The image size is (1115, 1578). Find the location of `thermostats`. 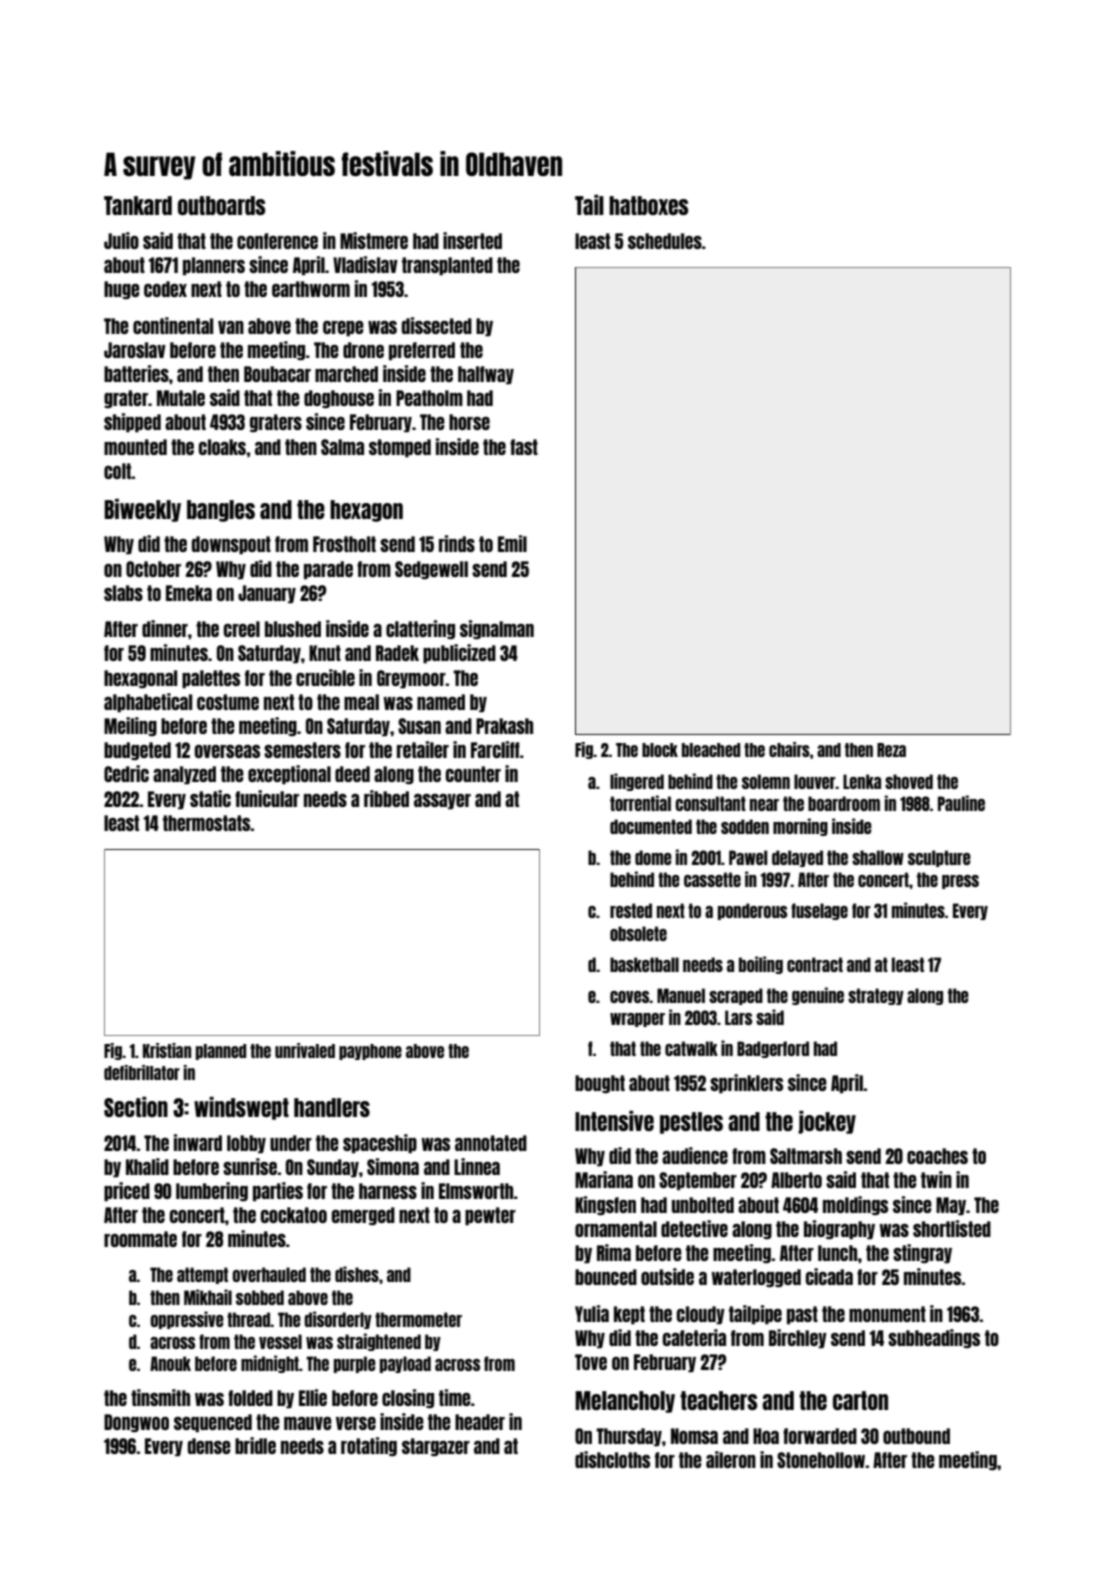

thermostats is located at coordinates (207, 823).
